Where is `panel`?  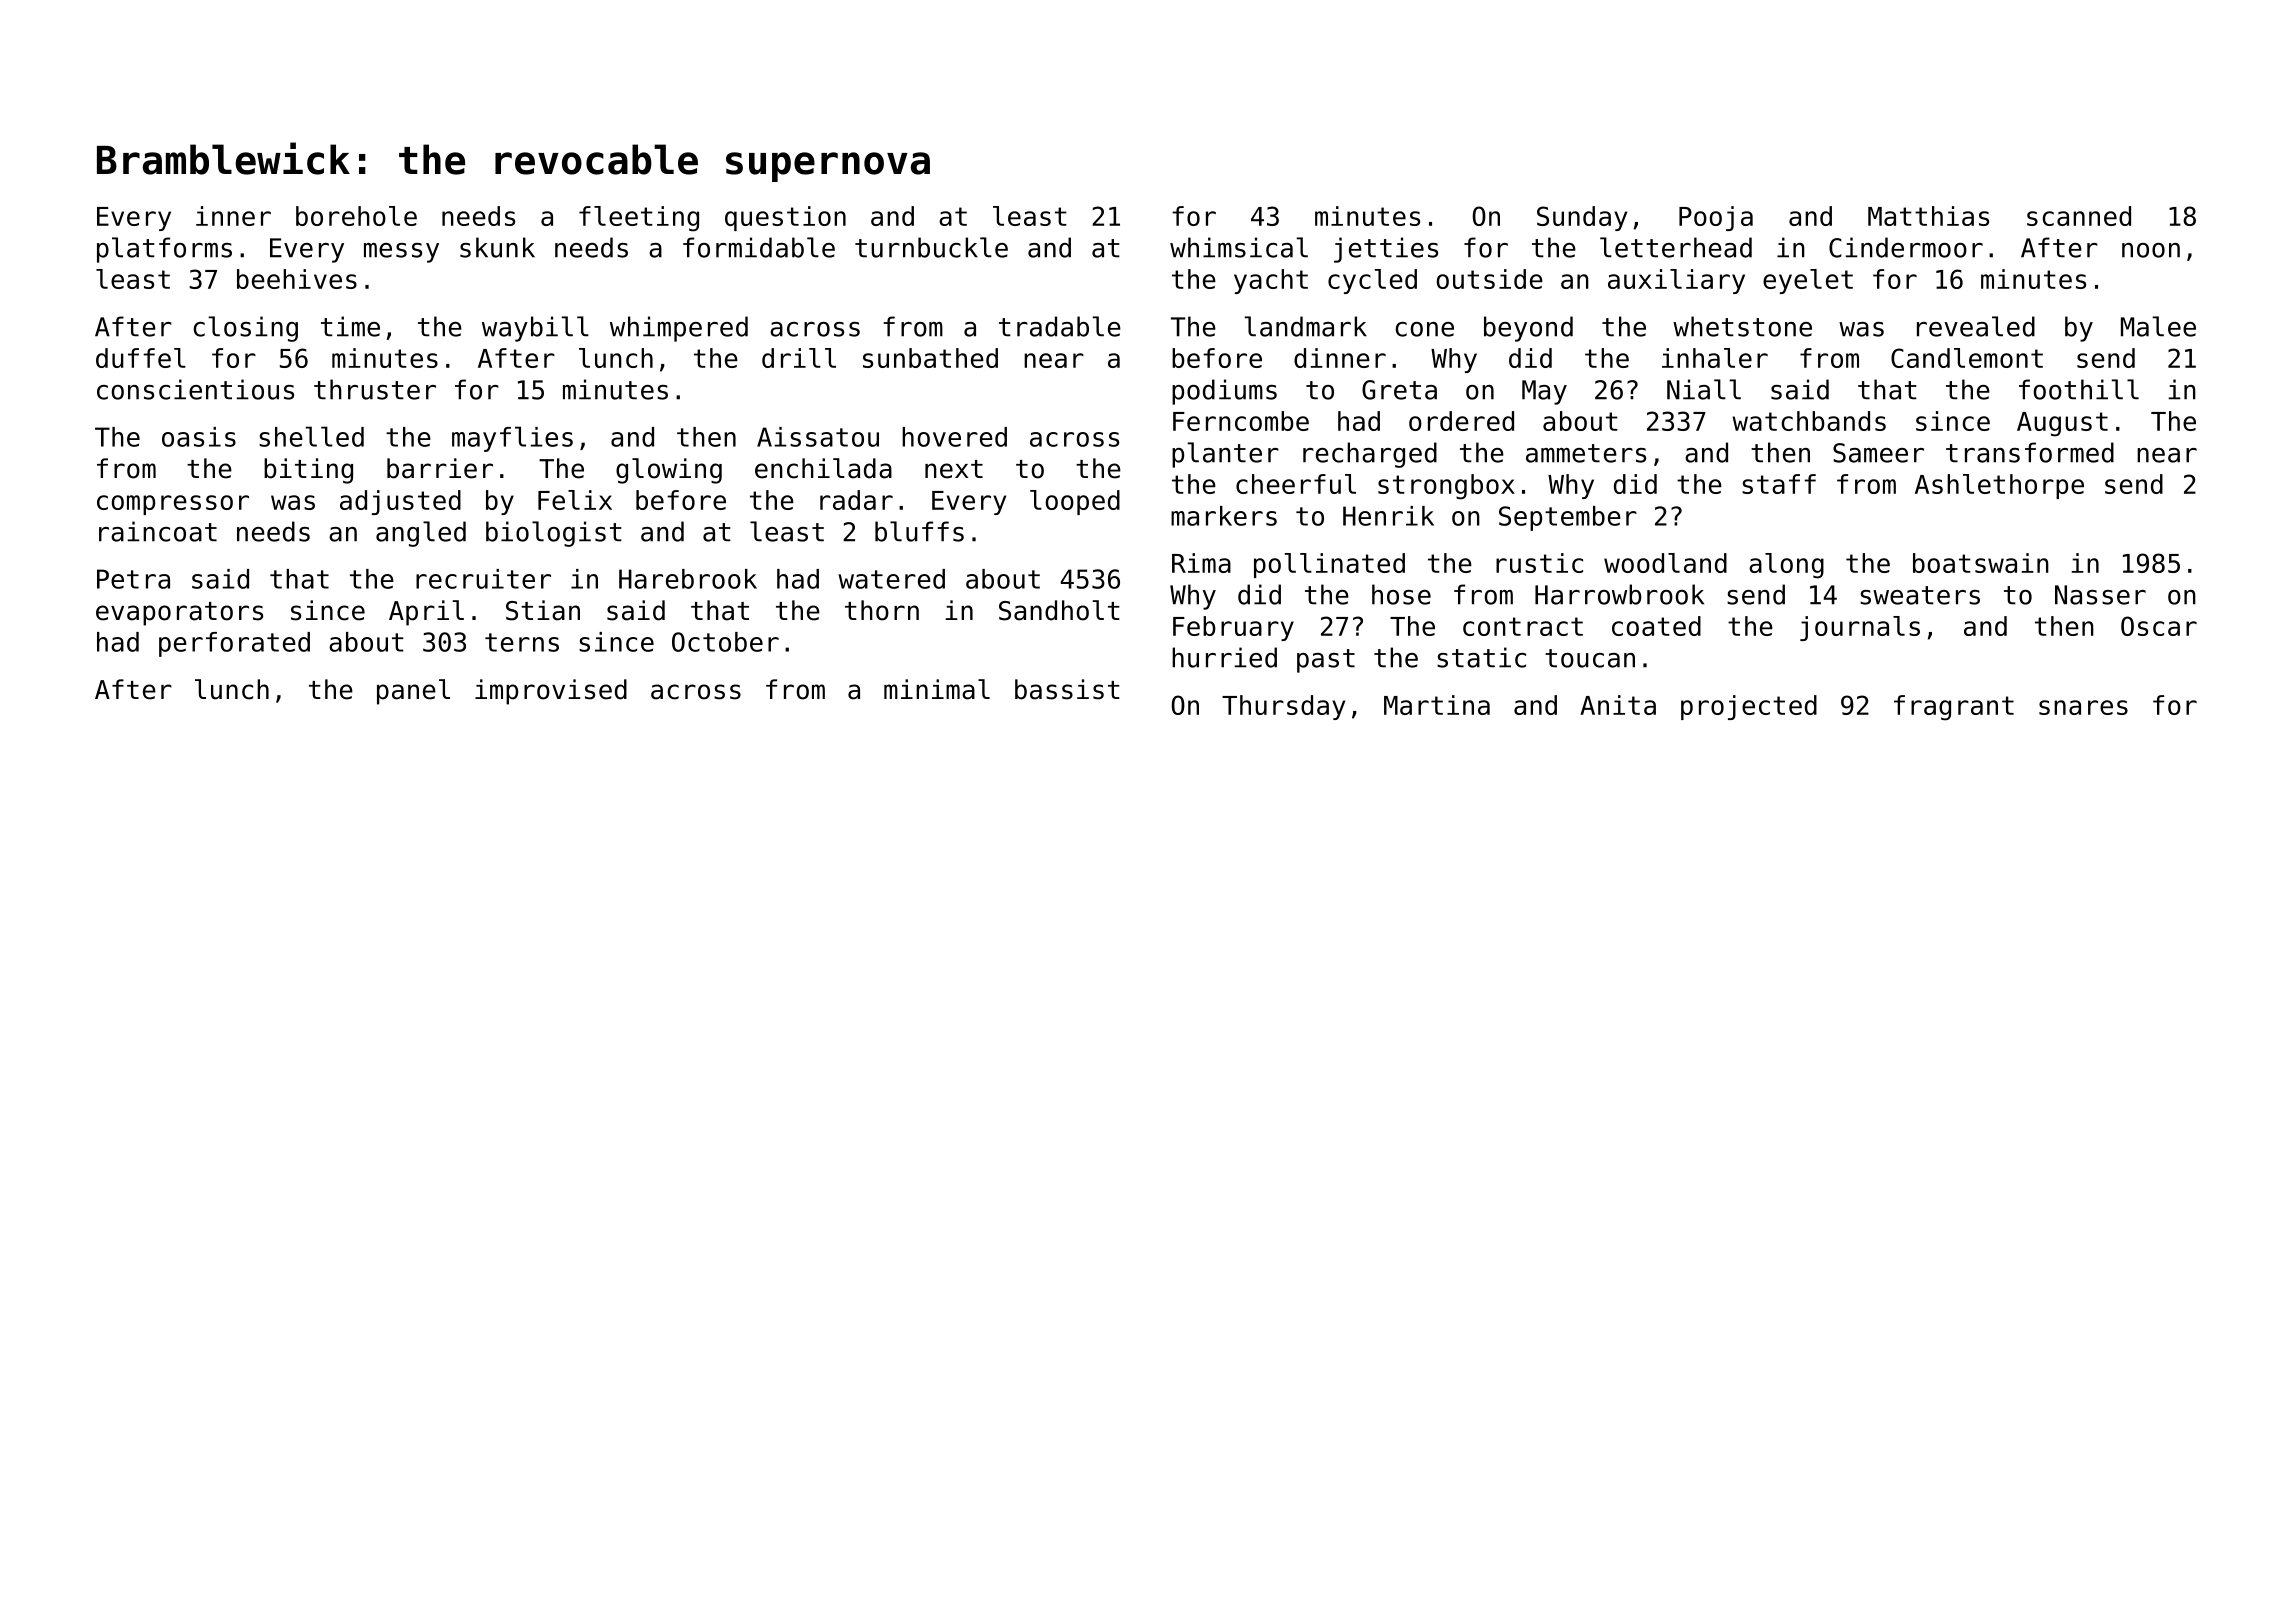 panel is located at coordinates (413, 692).
